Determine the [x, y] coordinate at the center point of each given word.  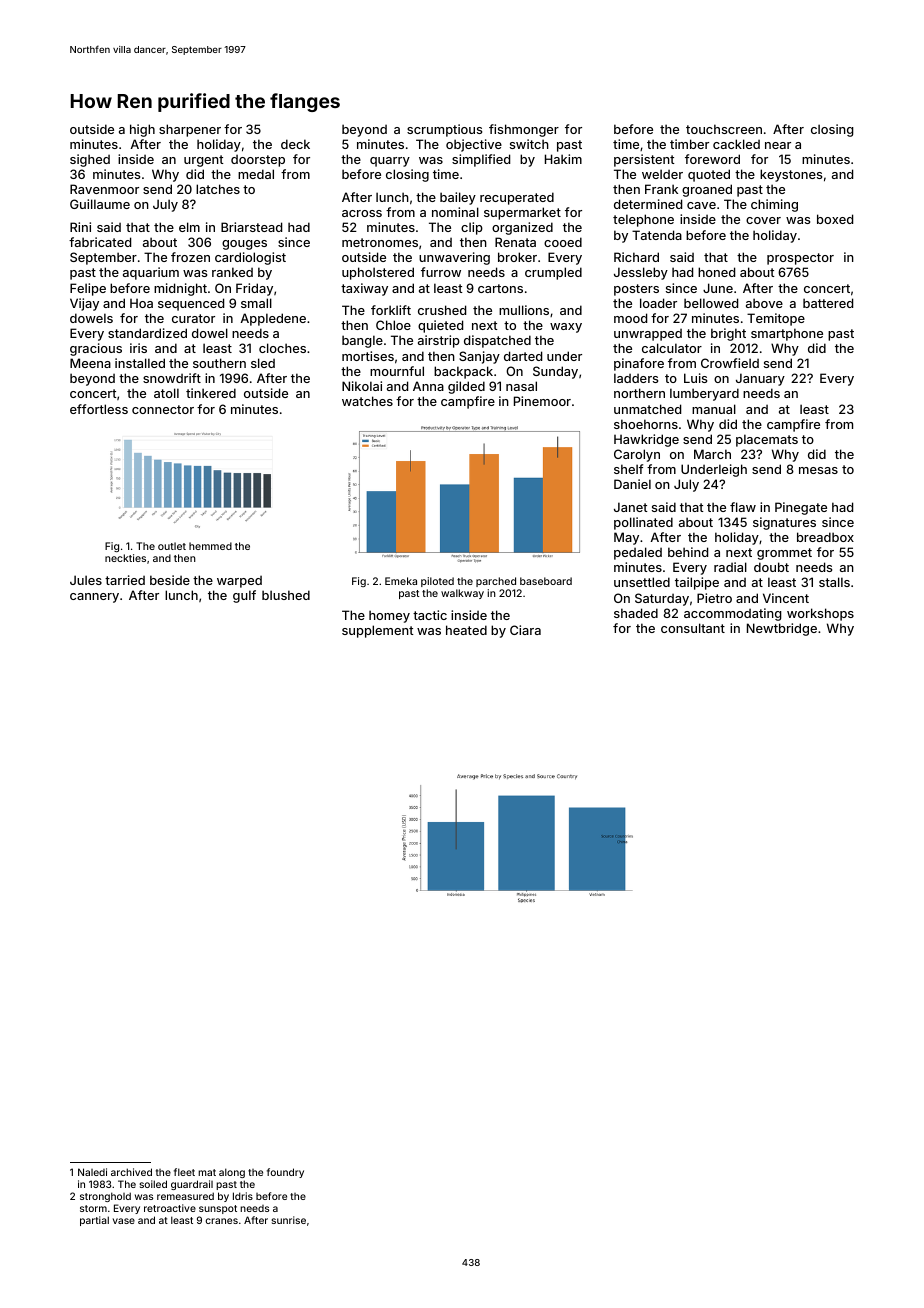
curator [193, 318]
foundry [285, 1173]
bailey [458, 198]
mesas [818, 470]
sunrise [288, 1220]
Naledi [92, 1172]
